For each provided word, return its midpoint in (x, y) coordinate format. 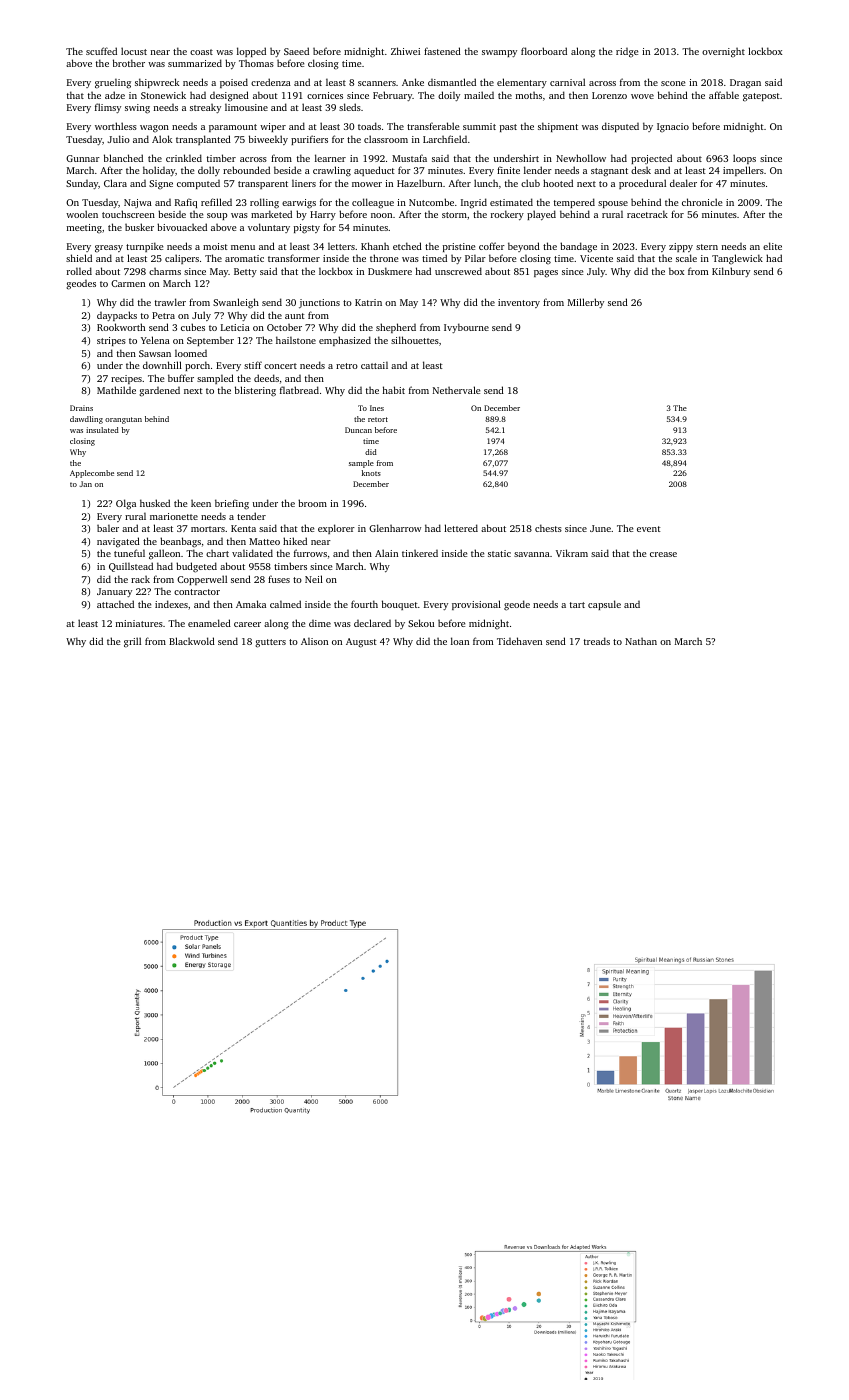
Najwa (138, 203)
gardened (159, 392)
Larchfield (445, 139)
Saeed (296, 51)
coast (201, 52)
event (648, 529)
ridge (627, 53)
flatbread (299, 390)
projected (651, 159)
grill (132, 642)
